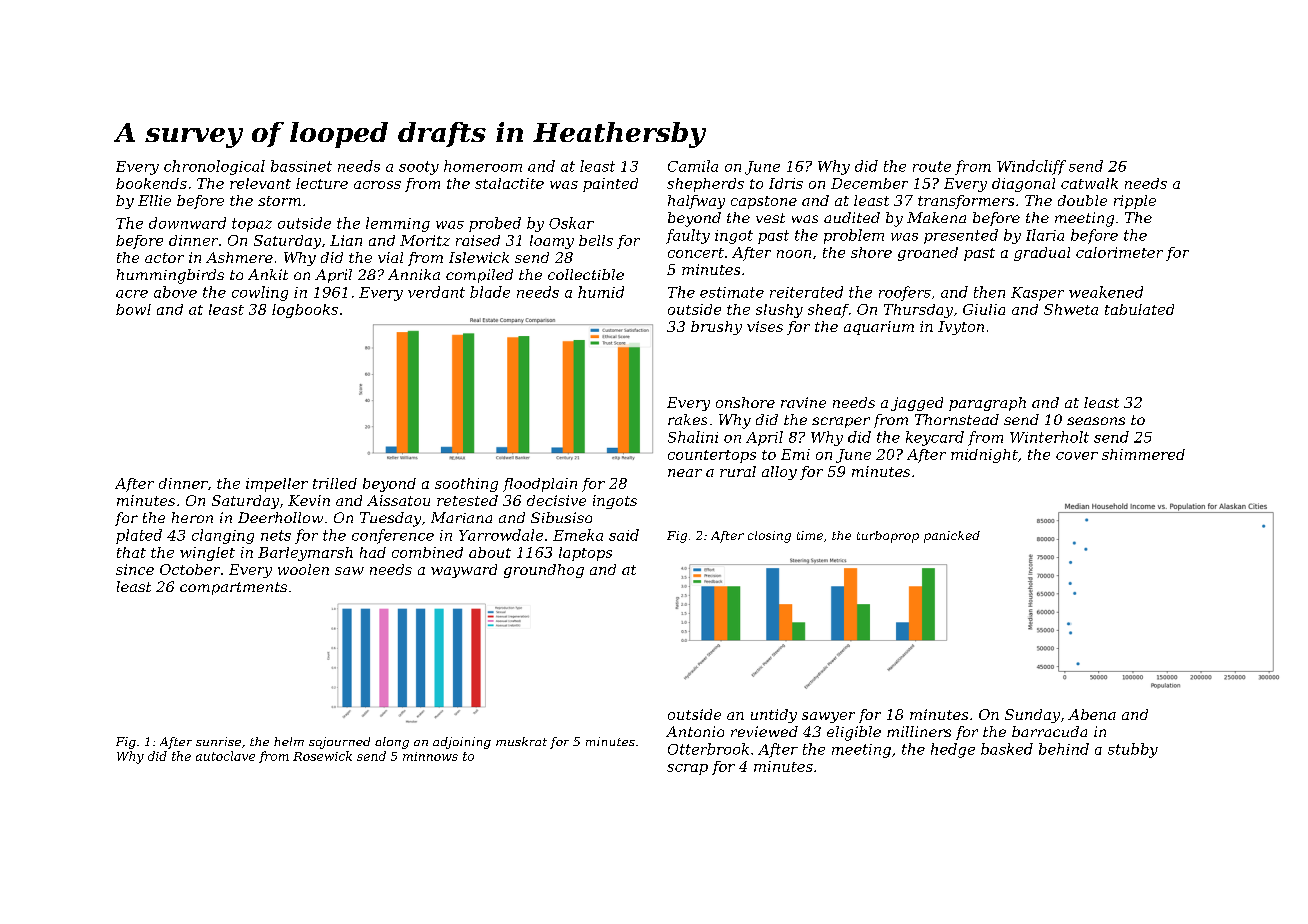  Describe the element at coordinates (932, 166) in the screenshot. I see `route` at that location.
